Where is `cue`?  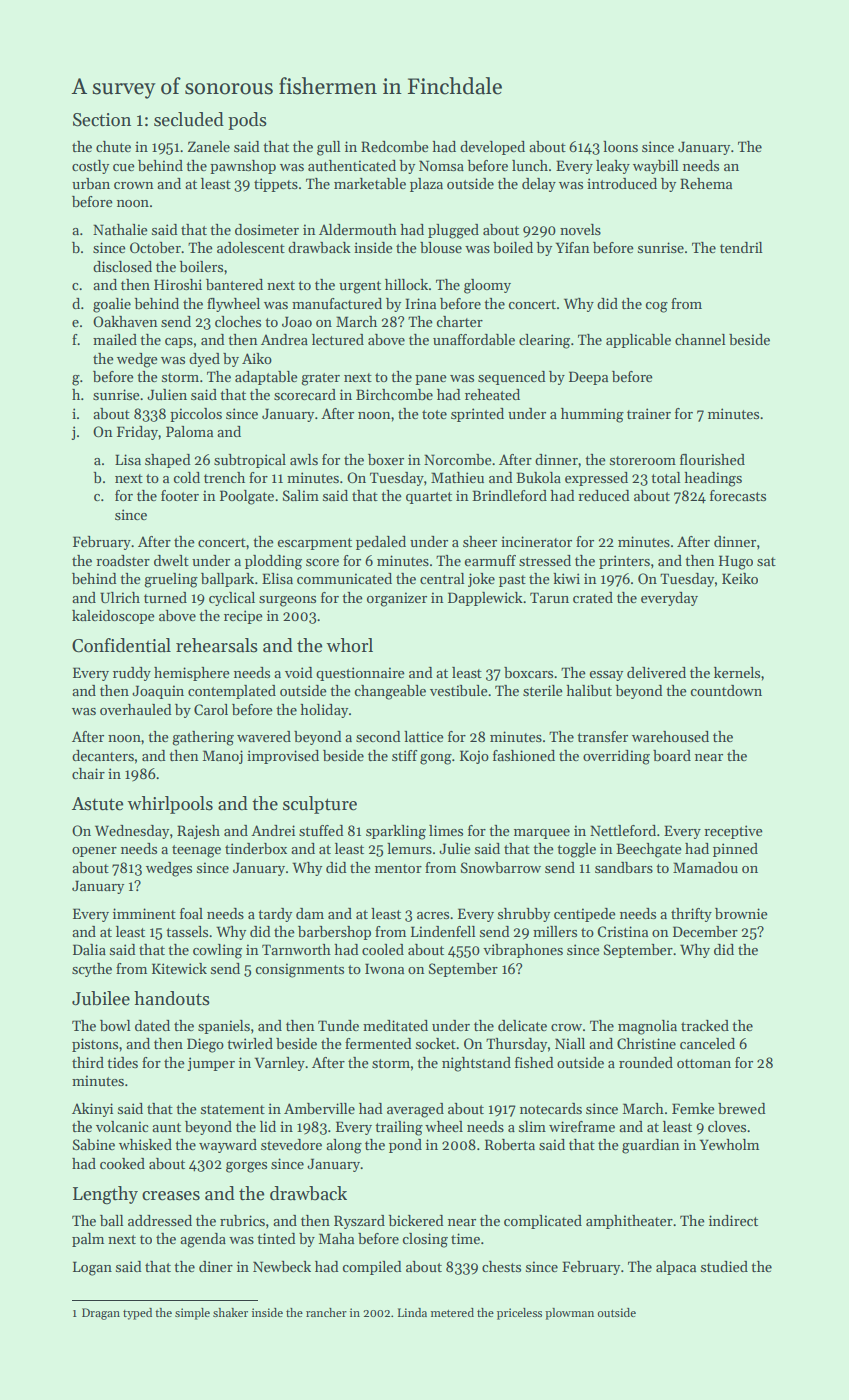
cue is located at coordinates (124, 167).
